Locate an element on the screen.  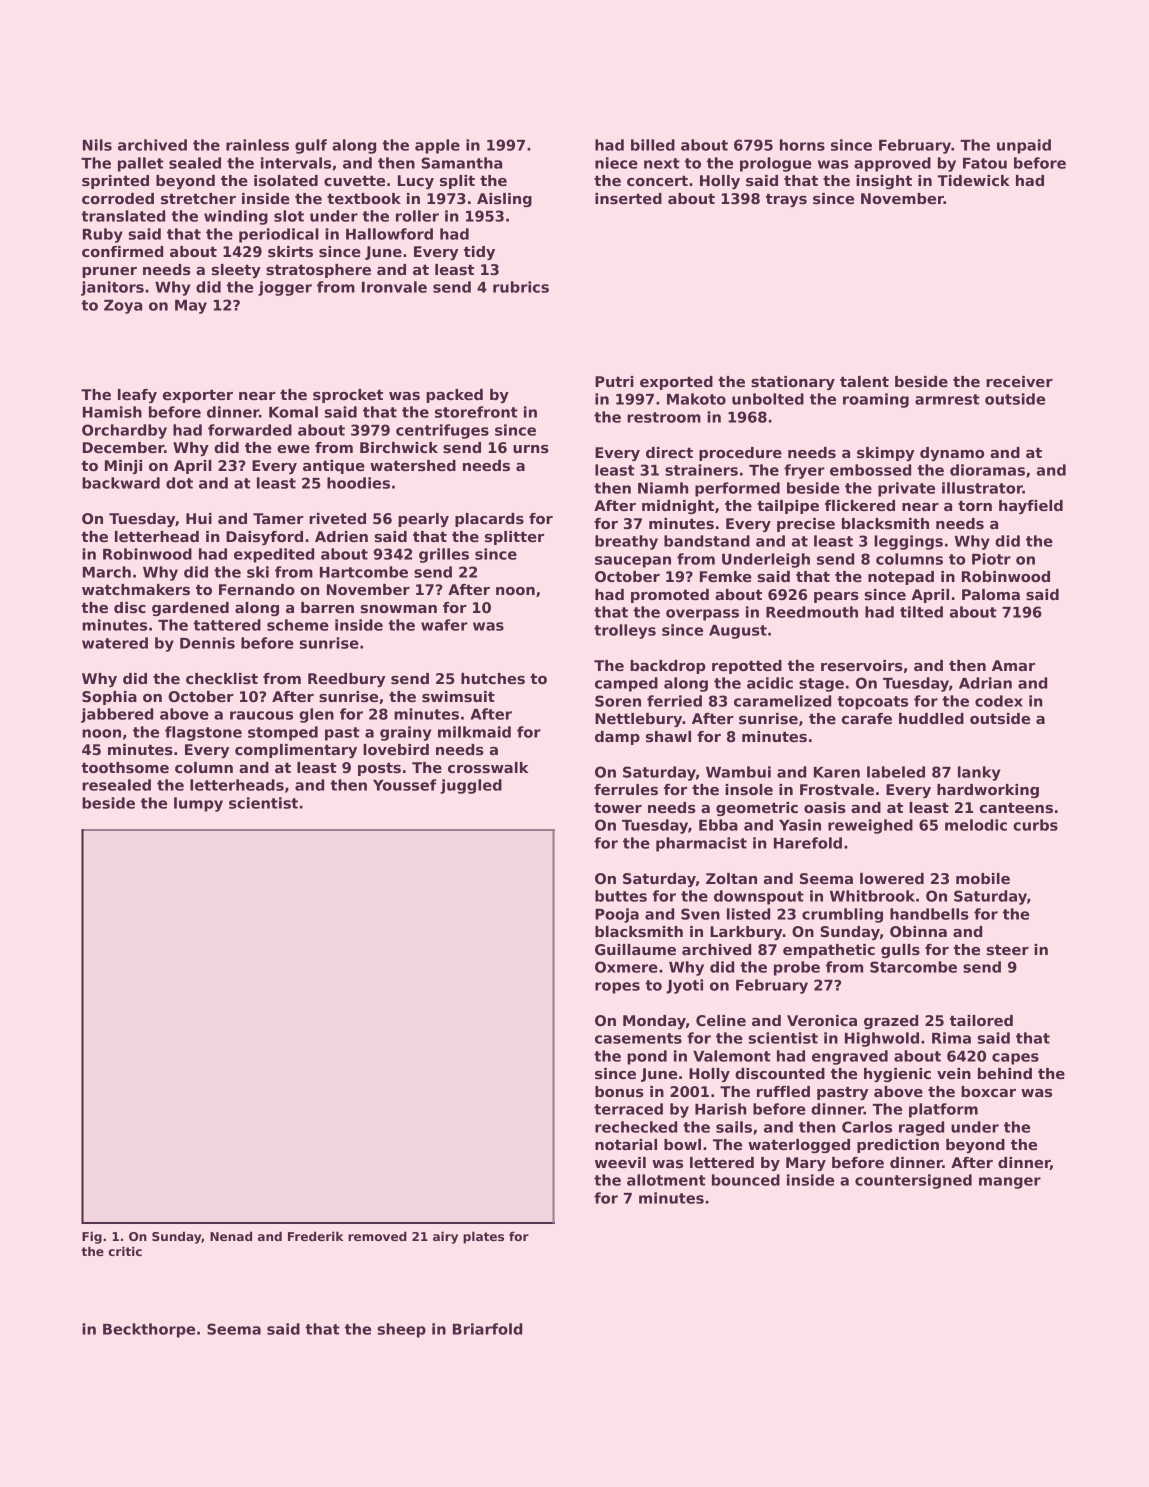
complimentary is located at coordinates (296, 751).
